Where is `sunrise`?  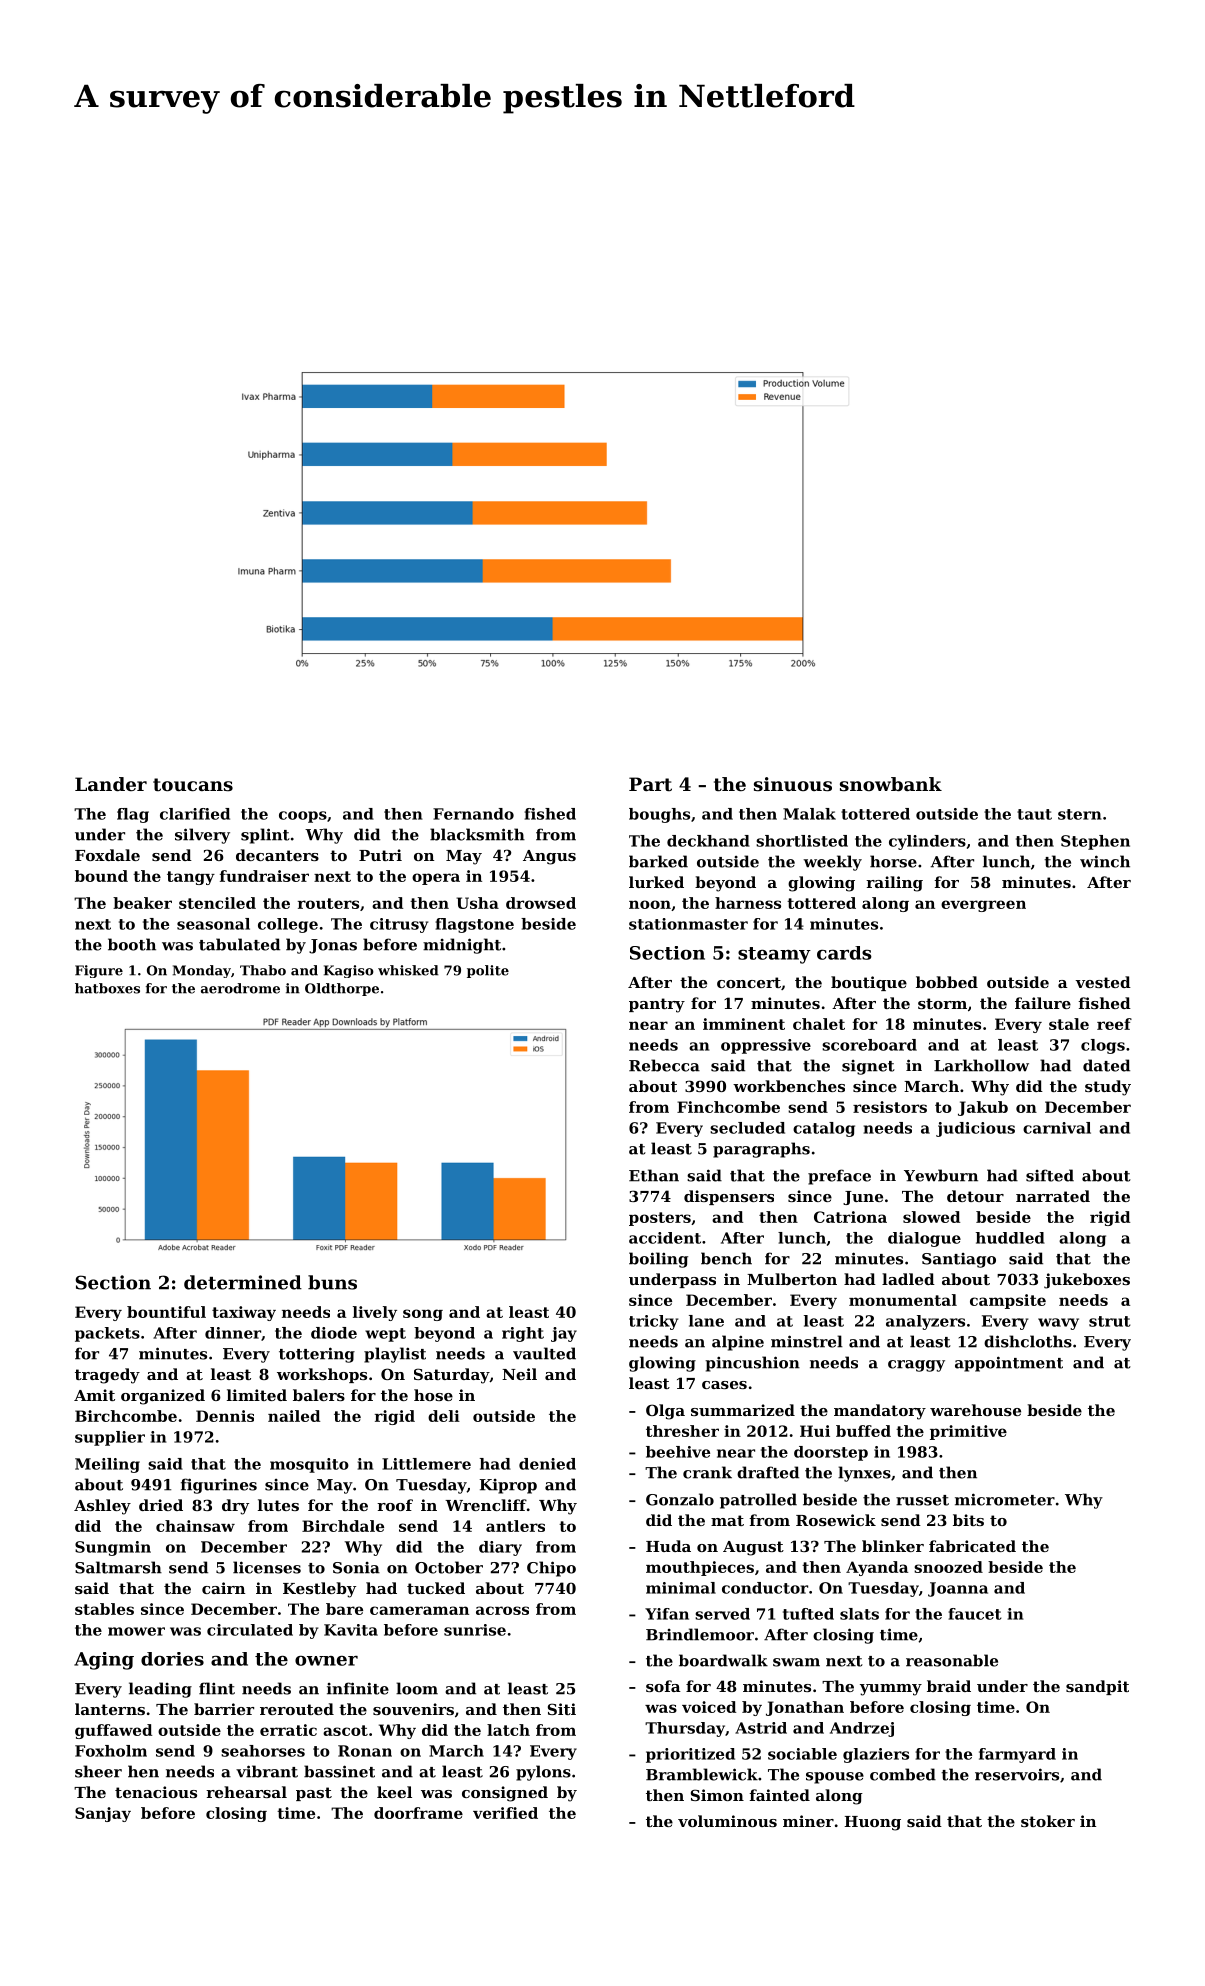 sunrise is located at coordinates (475, 1630).
